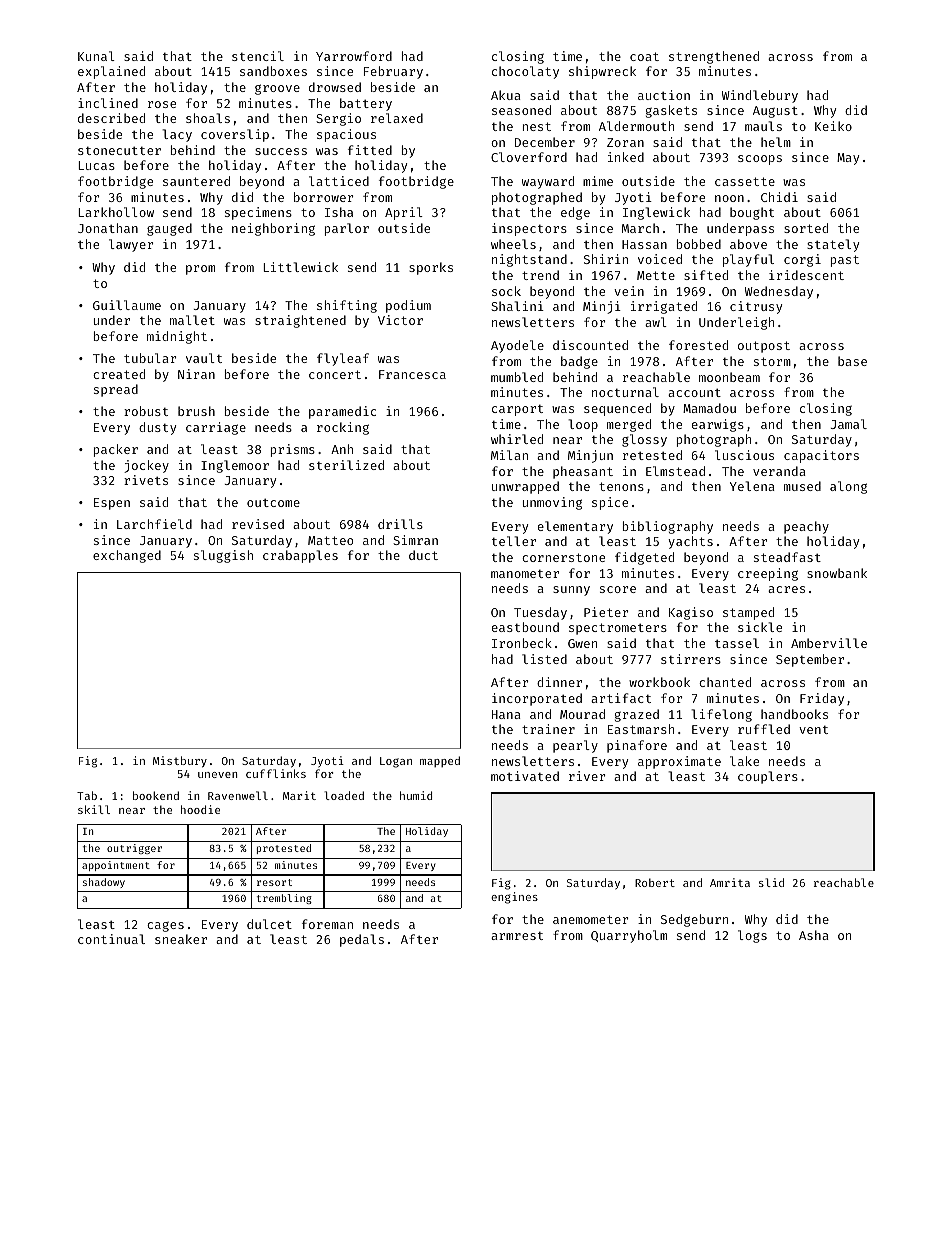 The height and width of the screenshot is (1233, 952). What do you see at coordinates (644, 56) in the screenshot?
I see `coat` at bounding box center [644, 56].
